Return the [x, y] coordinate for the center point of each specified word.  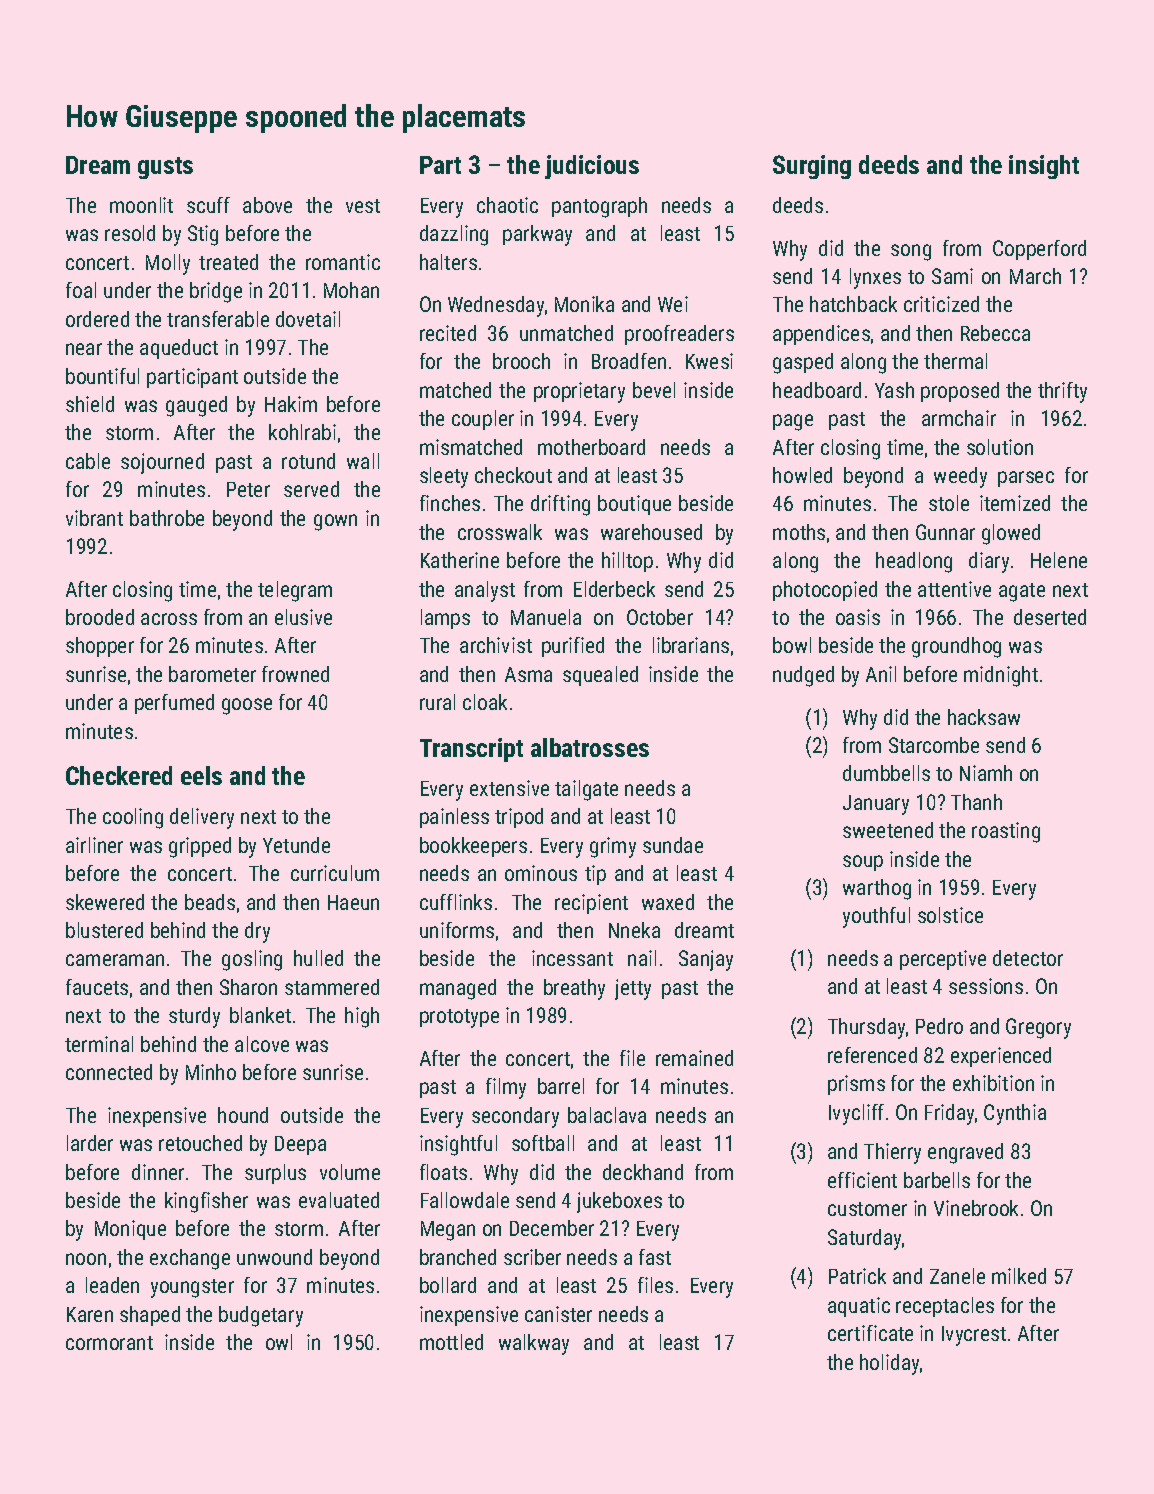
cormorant [109, 1343]
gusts [165, 168]
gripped [200, 847]
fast [655, 1257]
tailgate [586, 790]
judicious [592, 167]
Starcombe [934, 745]
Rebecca [995, 333]
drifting [560, 505]
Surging [812, 167]
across [169, 619]
